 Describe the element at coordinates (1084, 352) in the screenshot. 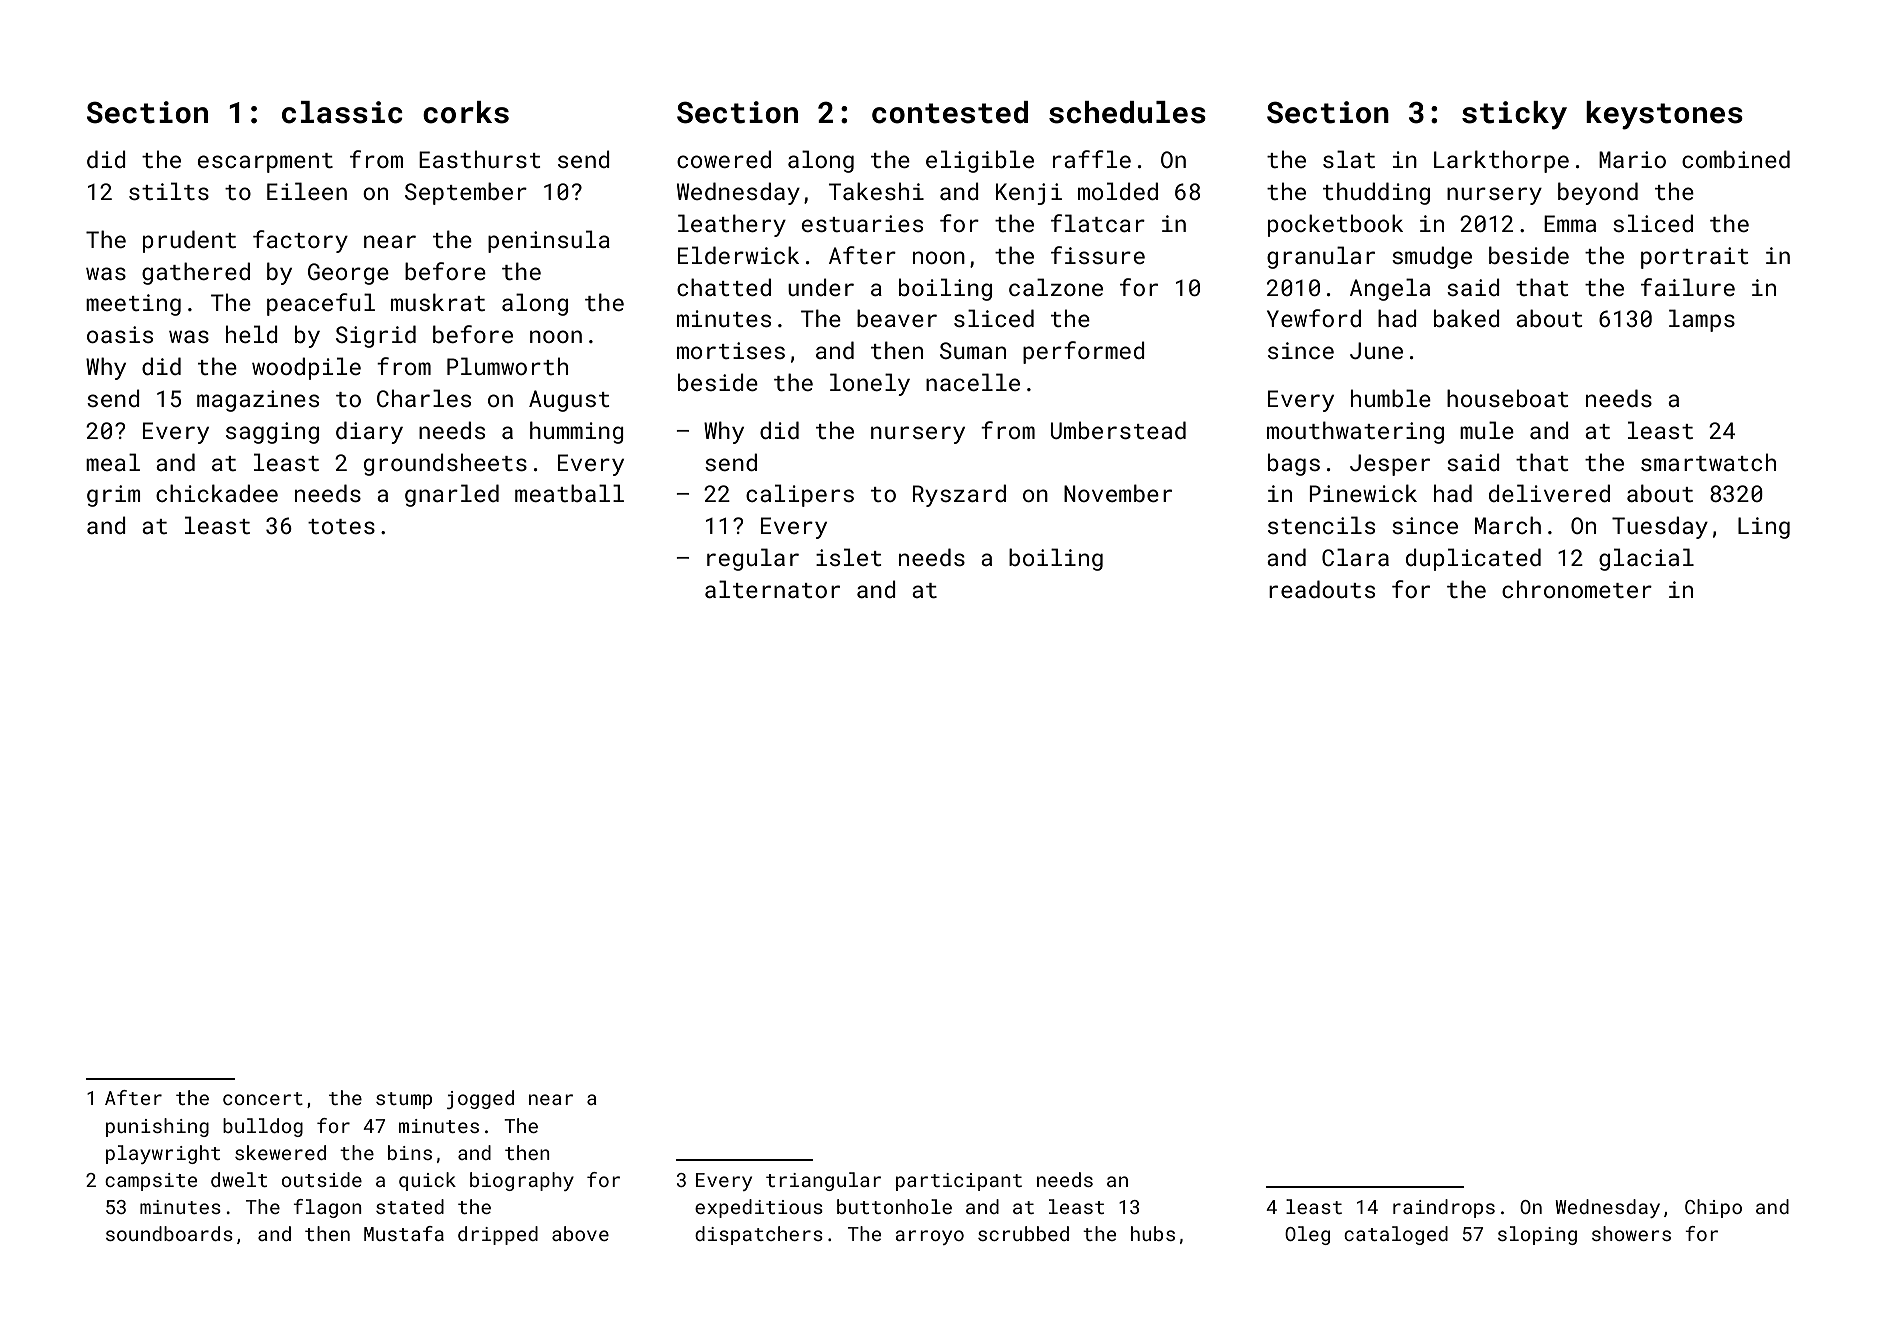

I see `performed` at that location.
